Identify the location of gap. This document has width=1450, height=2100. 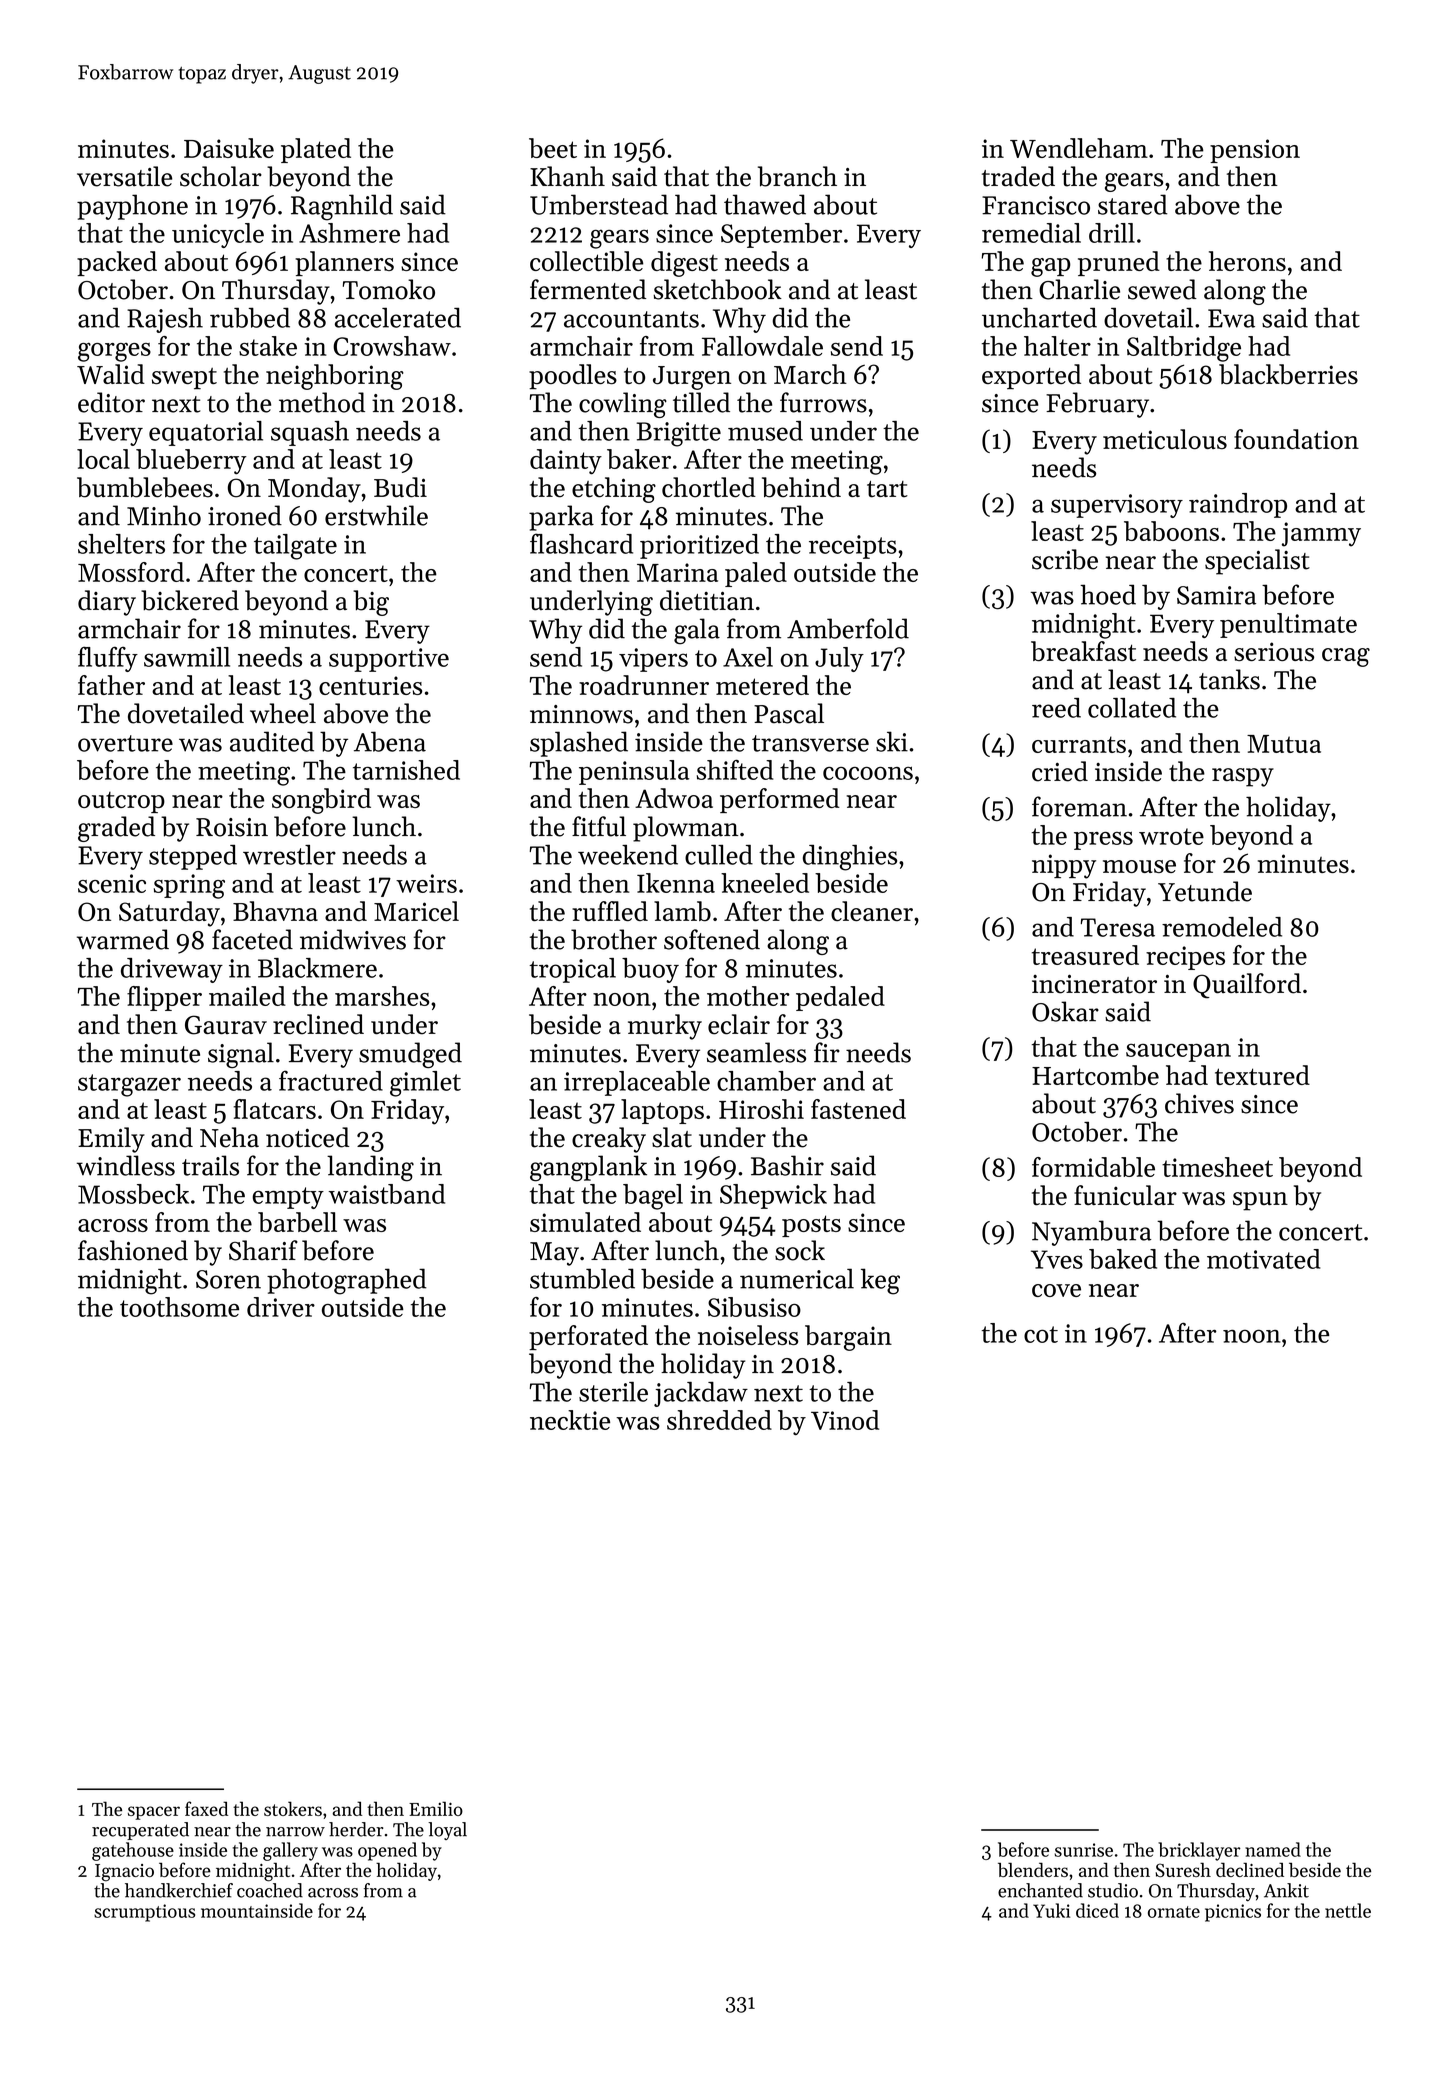
(1051, 267).
